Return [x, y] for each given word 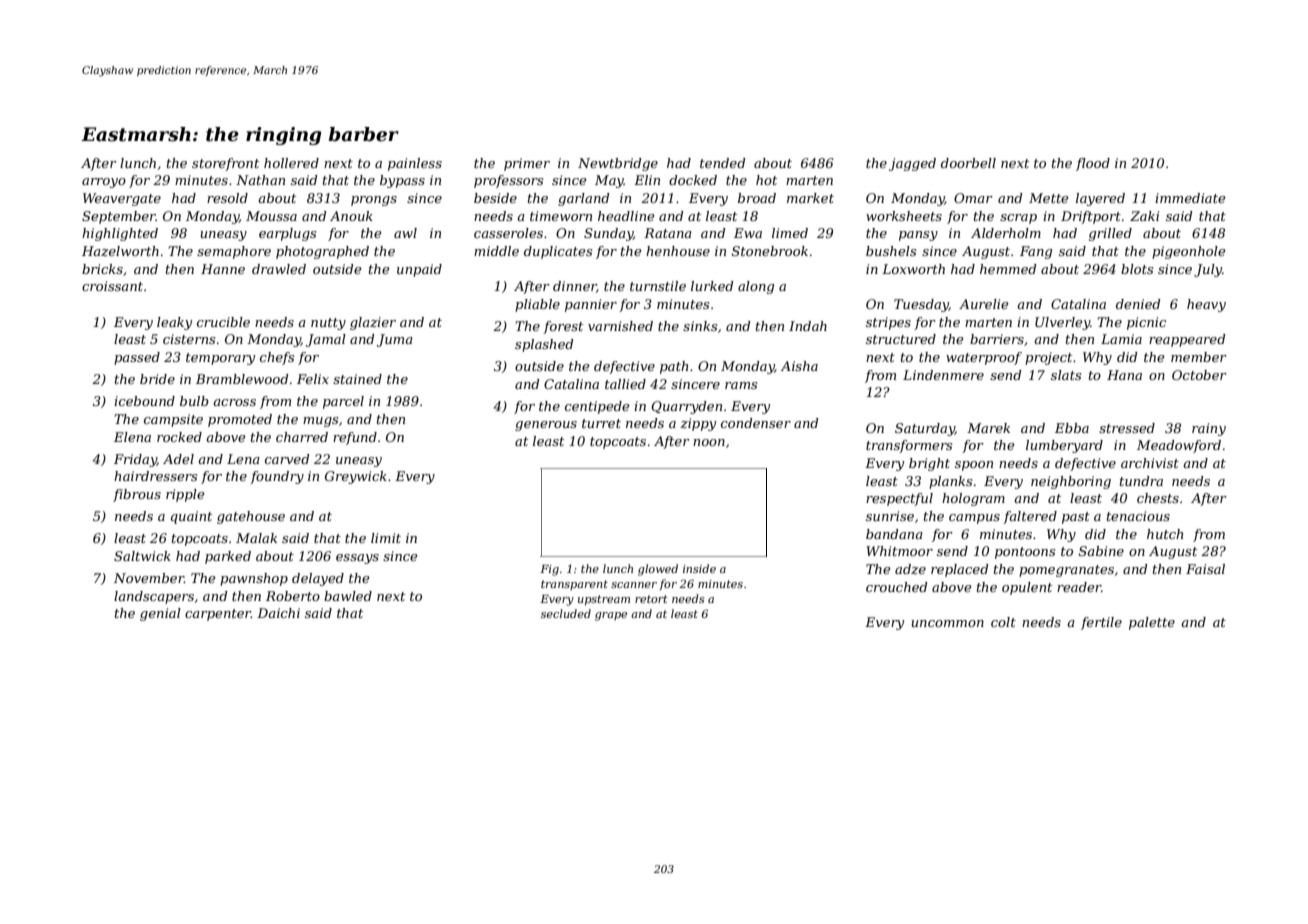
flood [1093, 164]
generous [546, 426]
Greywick [356, 477]
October [1199, 375]
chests [1158, 498]
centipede [597, 407]
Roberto [293, 596]
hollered [291, 163]
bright [929, 464]
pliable [537, 305]
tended [723, 163]
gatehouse [251, 517]
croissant [112, 286]
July [1208, 270]
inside [699, 568]
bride [157, 379]
